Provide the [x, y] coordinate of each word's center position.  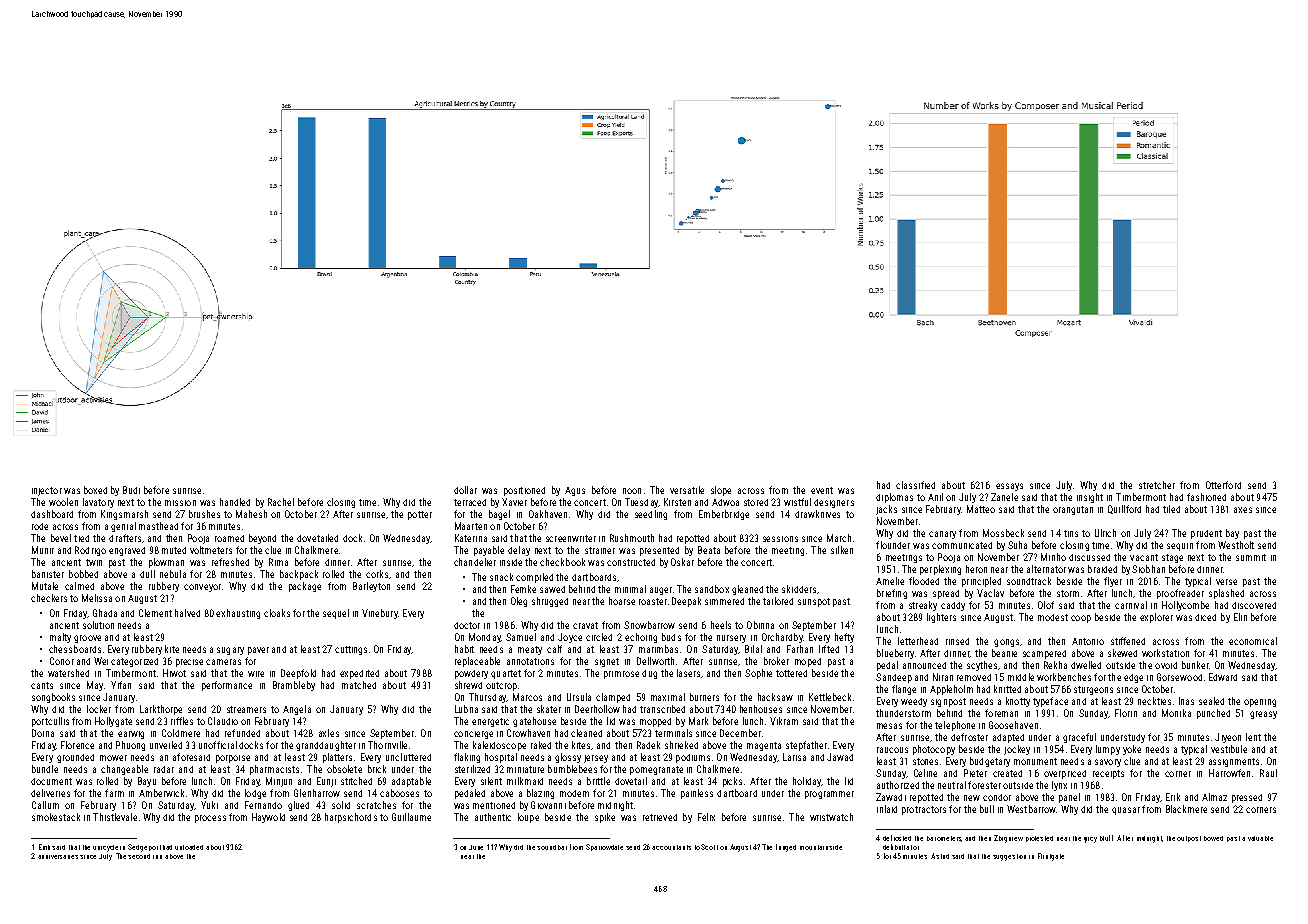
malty [60, 638]
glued [298, 806]
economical [1253, 641]
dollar [465, 490]
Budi [131, 490]
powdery [471, 674]
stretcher [1157, 485]
